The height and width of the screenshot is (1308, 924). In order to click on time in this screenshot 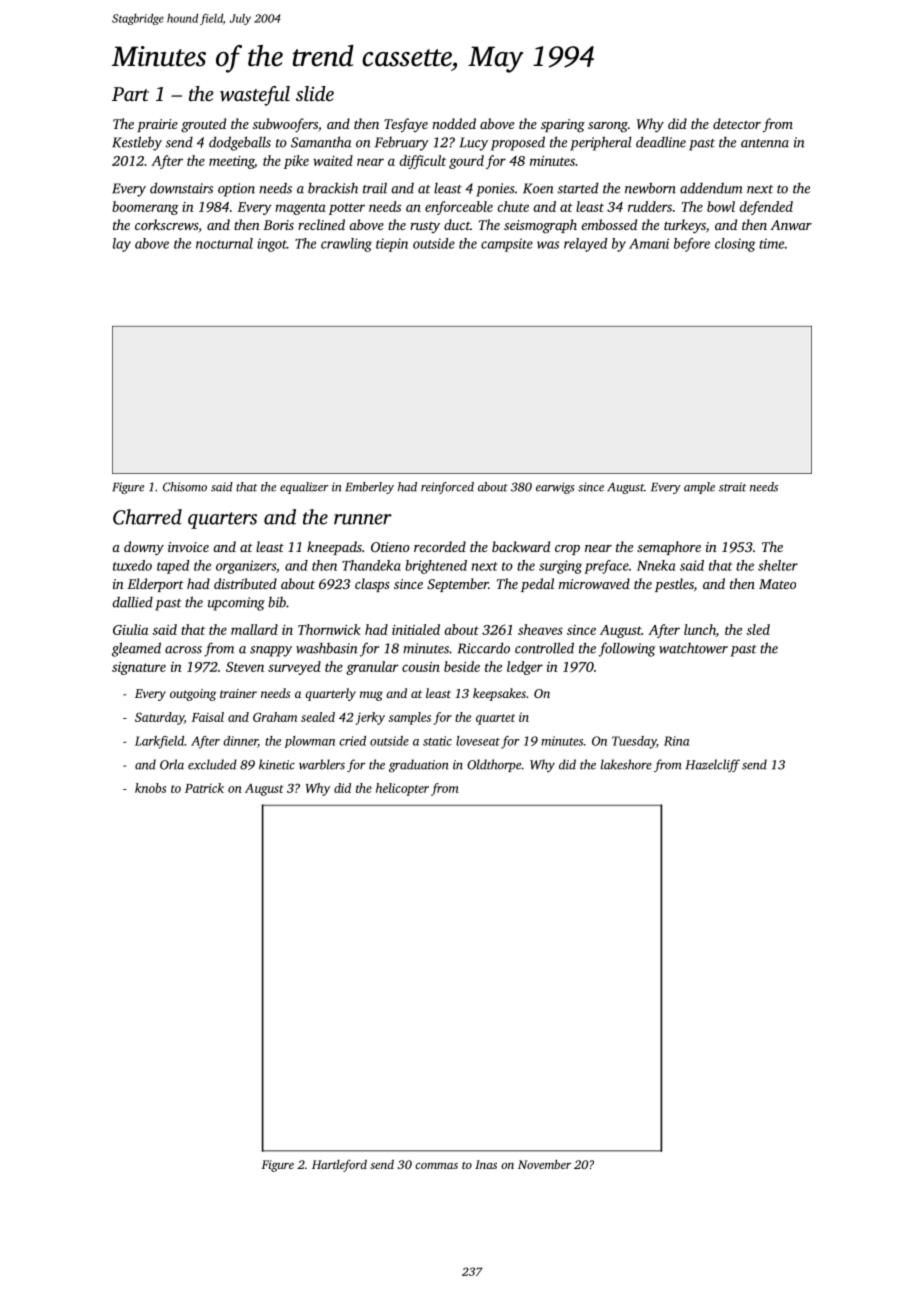, I will do `click(771, 243)`.
